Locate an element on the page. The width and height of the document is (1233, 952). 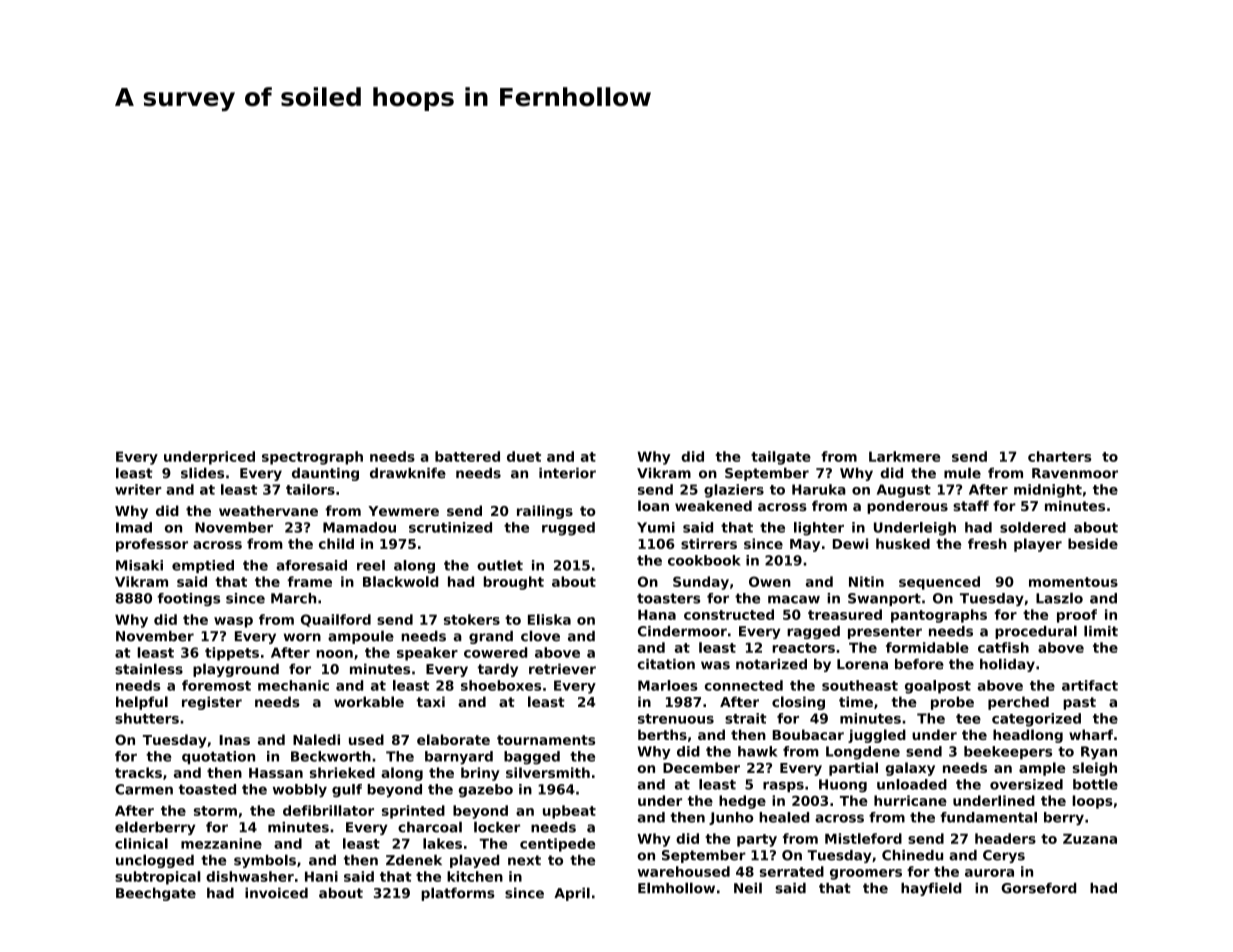
proof is located at coordinates (1077, 616).
